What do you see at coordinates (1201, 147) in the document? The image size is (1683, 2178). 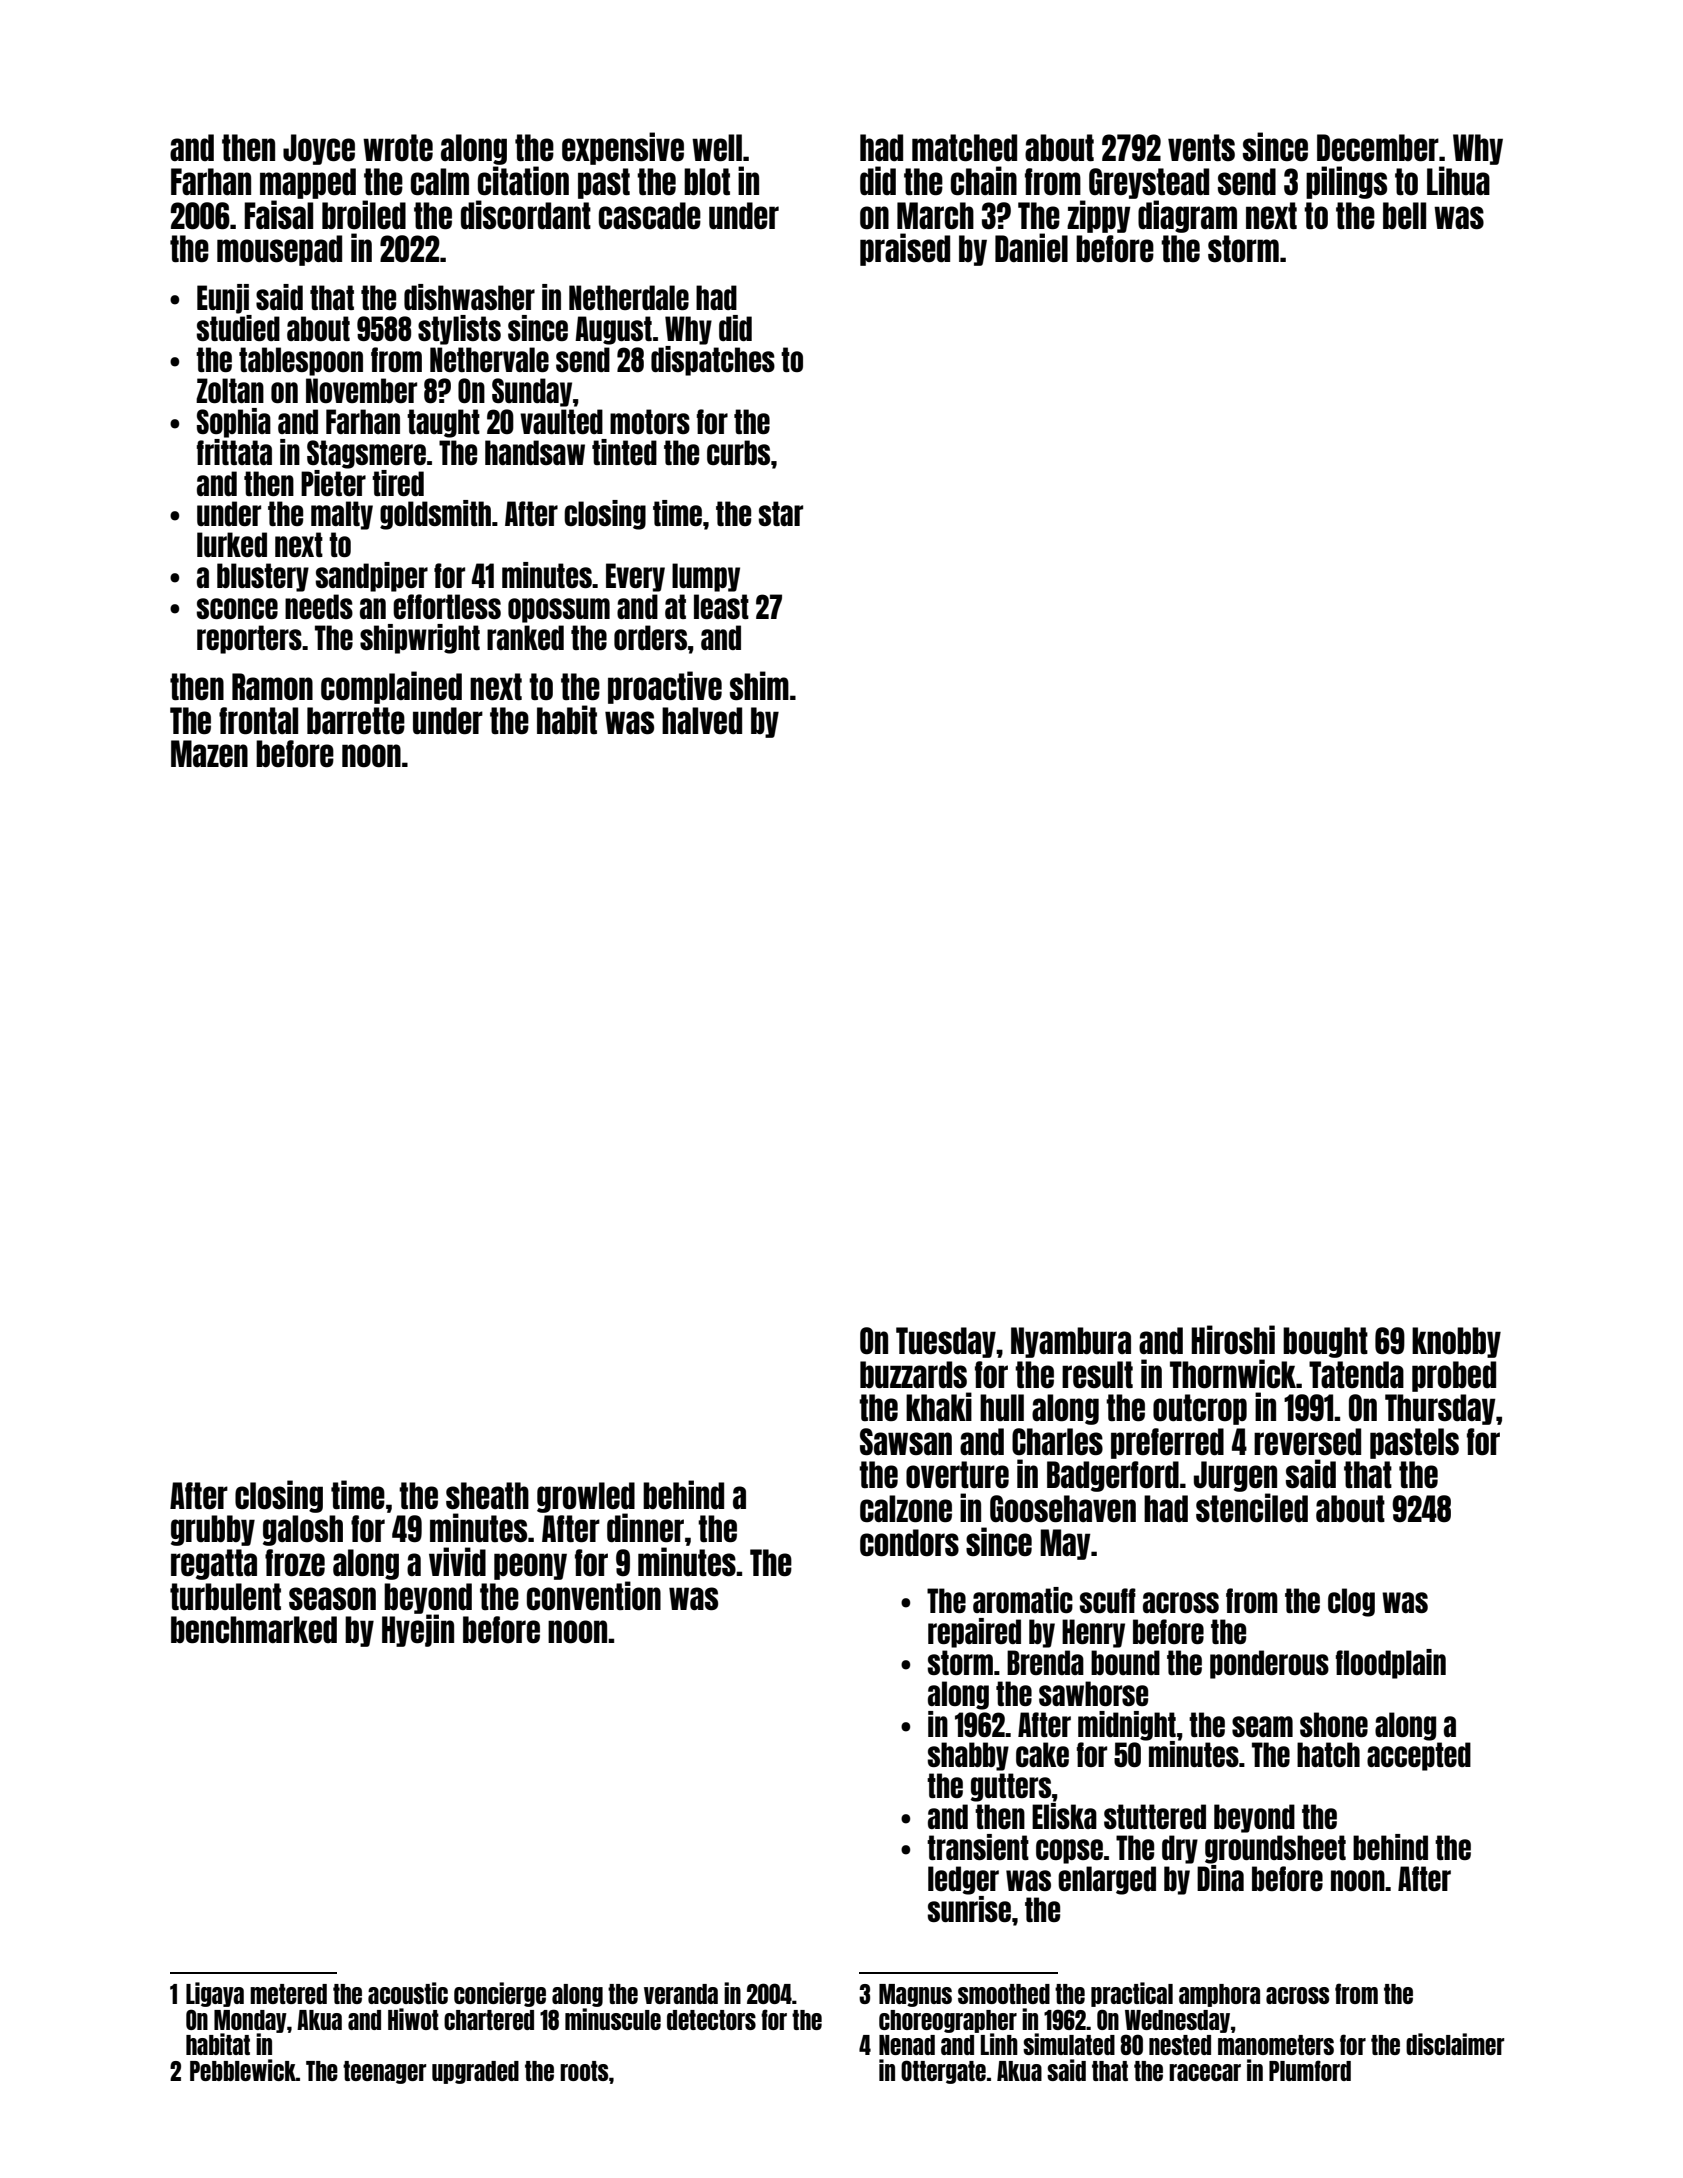 I see `vents` at bounding box center [1201, 147].
